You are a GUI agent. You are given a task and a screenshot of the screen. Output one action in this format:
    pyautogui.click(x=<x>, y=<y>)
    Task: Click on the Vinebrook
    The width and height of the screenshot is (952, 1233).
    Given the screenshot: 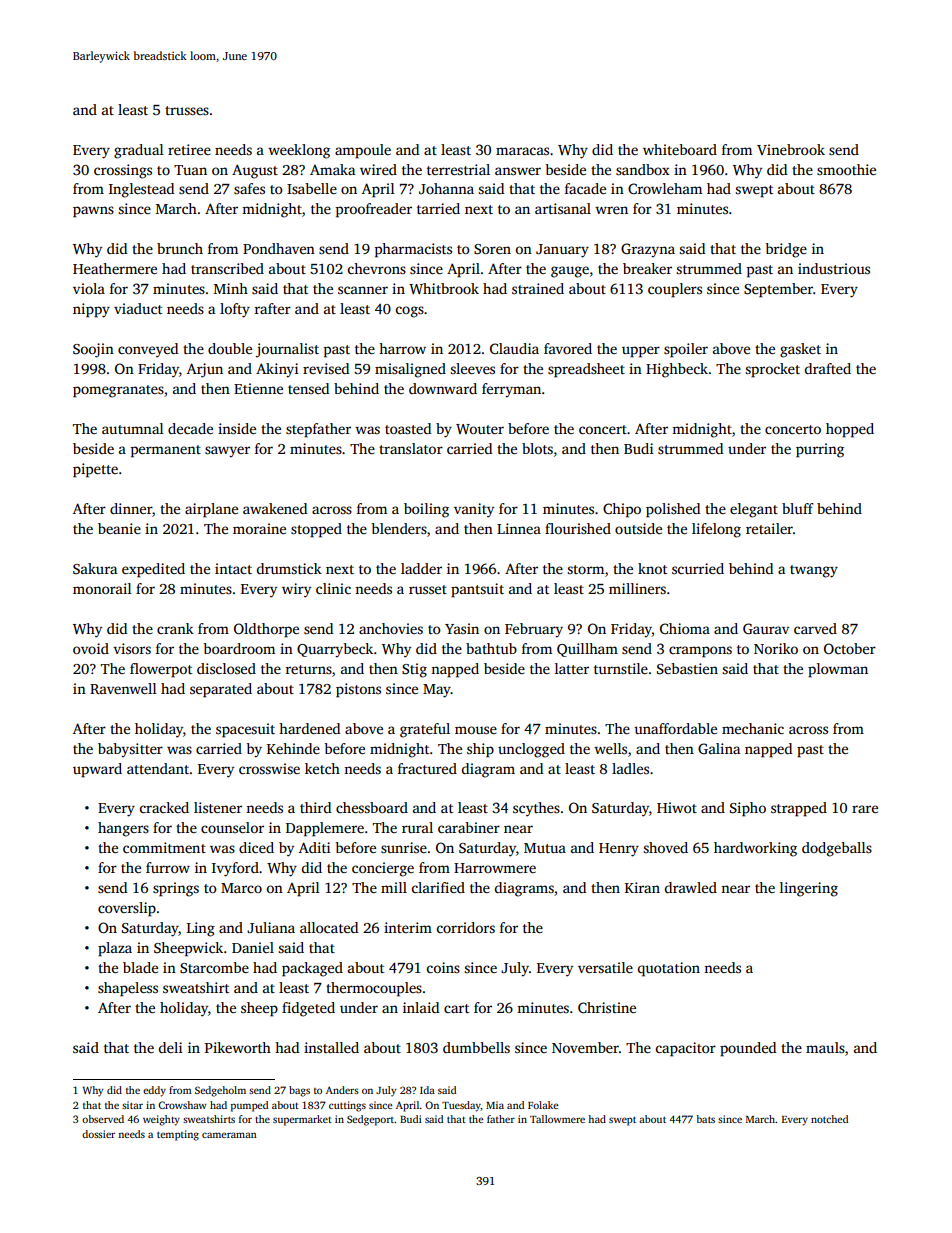 What is the action you would take?
    pyautogui.click(x=791, y=149)
